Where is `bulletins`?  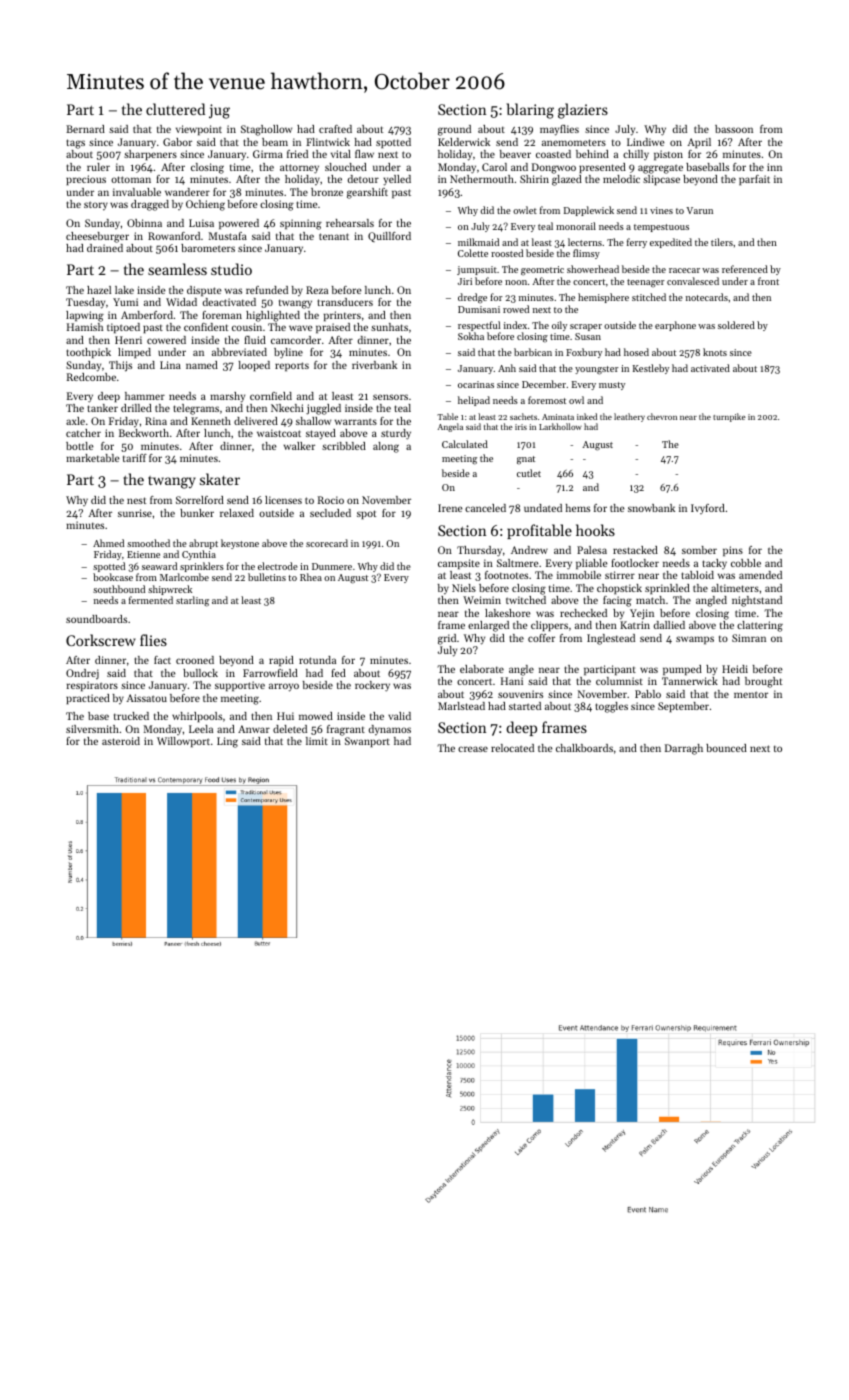 bulletins is located at coordinates (267, 577).
